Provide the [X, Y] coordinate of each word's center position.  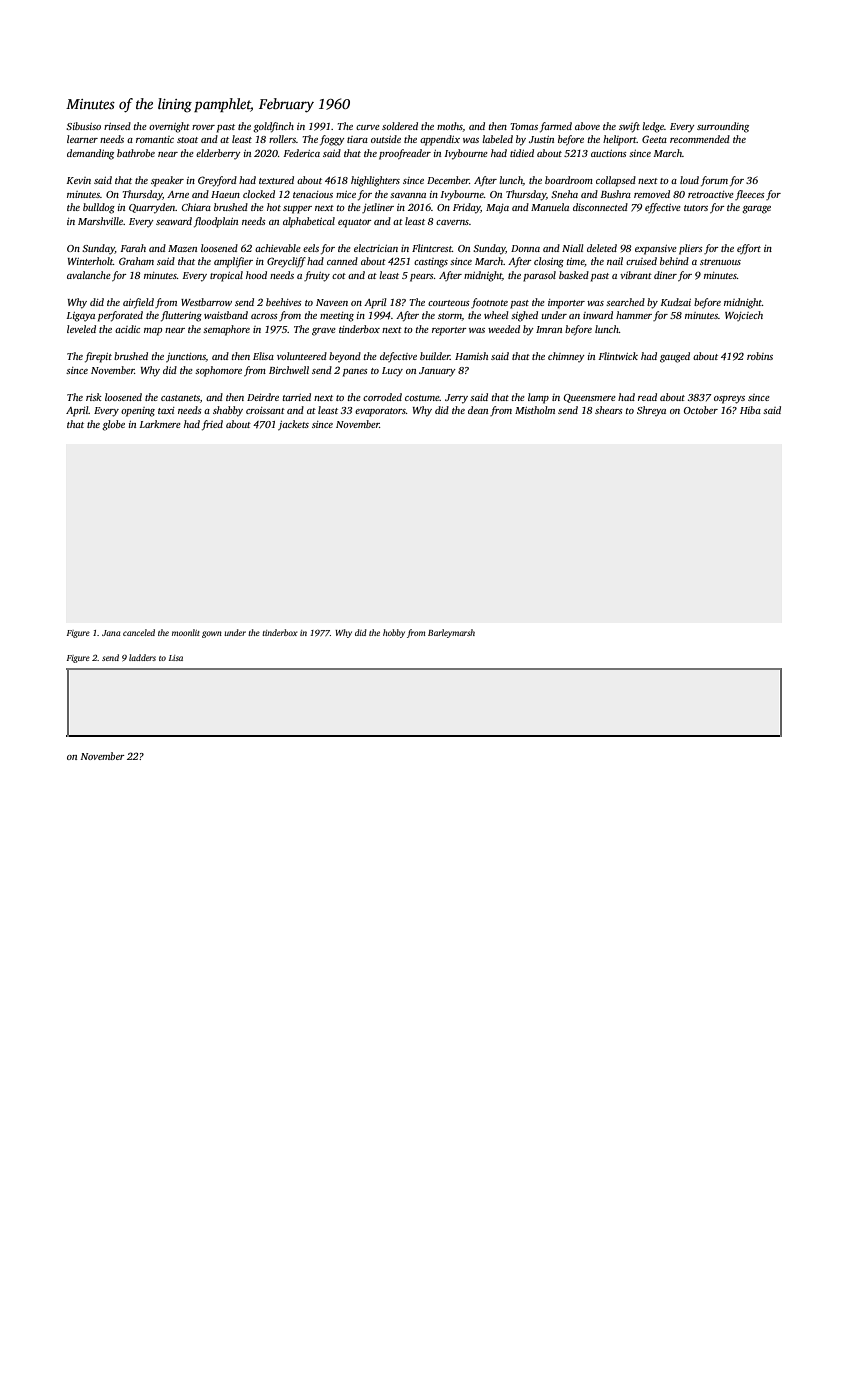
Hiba [750, 410]
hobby [394, 633]
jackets [293, 425]
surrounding [723, 127]
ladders [142, 657]
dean [478, 410]
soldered [400, 126]
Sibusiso [83, 126]
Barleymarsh [451, 633]
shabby [228, 411]
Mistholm [535, 410]
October [701, 410]
